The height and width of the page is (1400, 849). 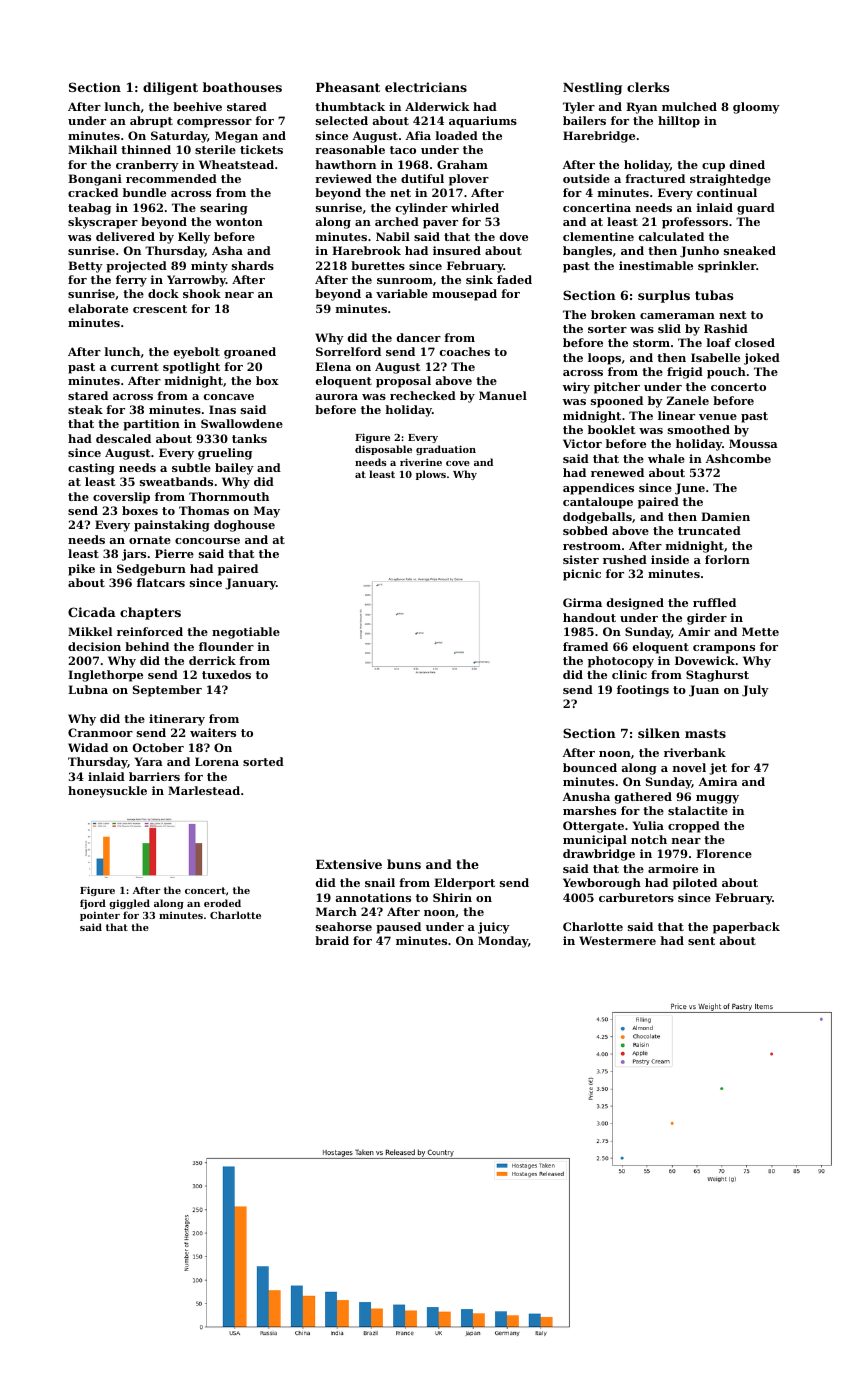 What do you see at coordinates (431, 475) in the page?
I see `plows` at bounding box center [431, 475].
